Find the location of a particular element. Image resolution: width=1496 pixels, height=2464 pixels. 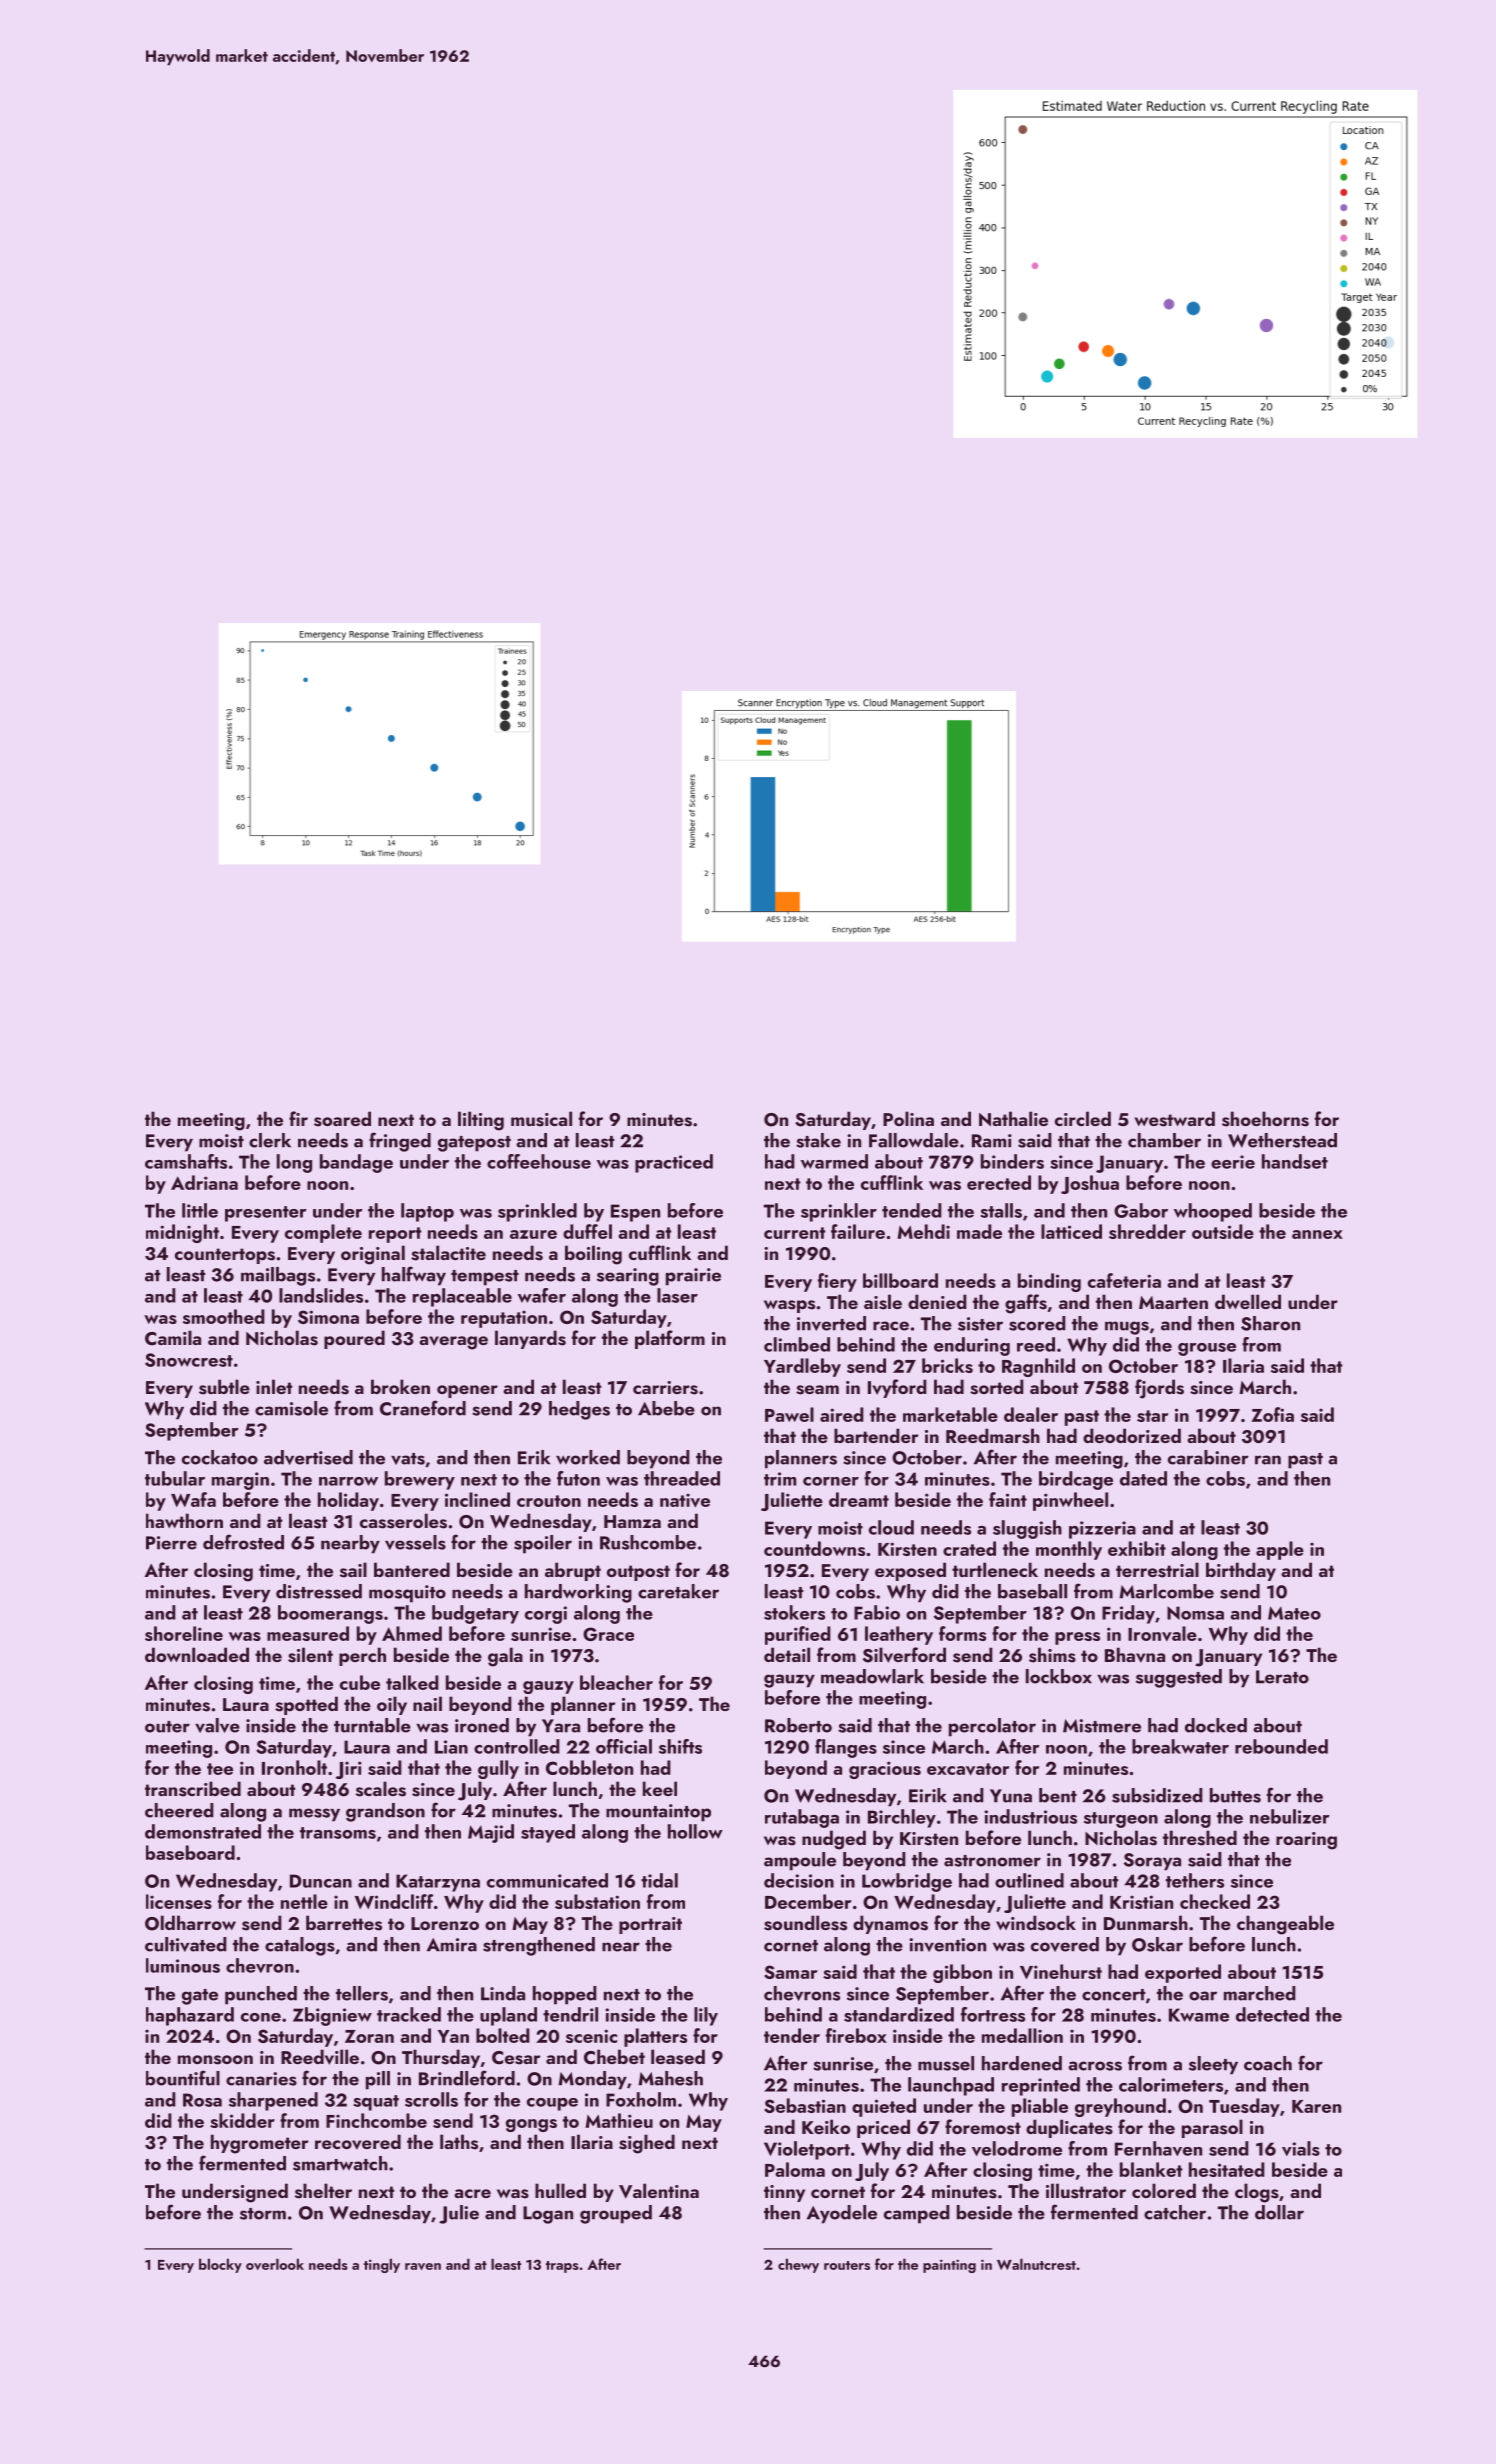

handset is located at coordinates (1295, 1161).
